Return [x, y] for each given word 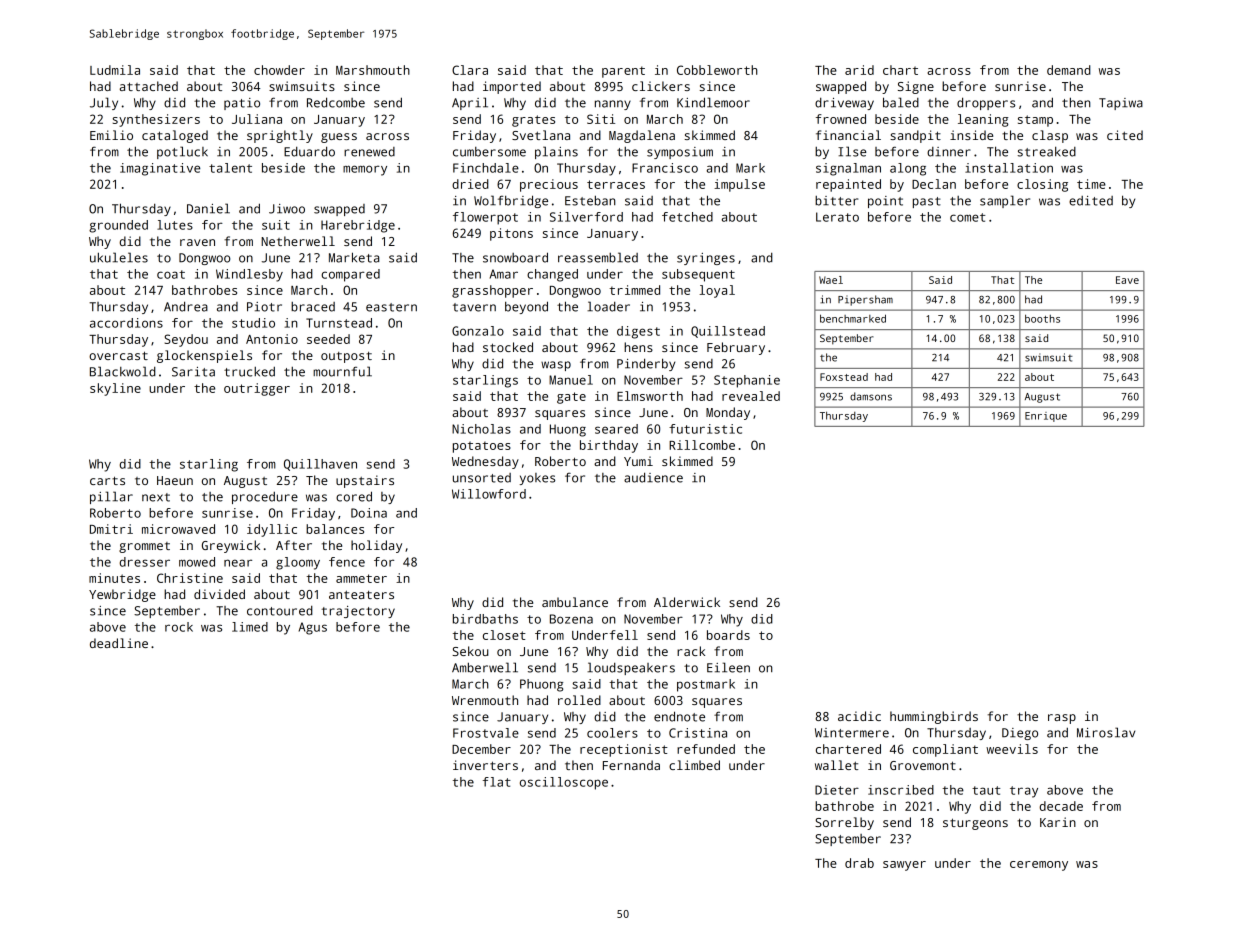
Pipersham [865, 300]
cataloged [175, 136]
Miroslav [1106, 732]
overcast [118, 355]
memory [365, 170]
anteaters [361, 594]
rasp [1062, 719]
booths [1042, 318]
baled [901, 102]
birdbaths [485, 619]
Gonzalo [478, 331]
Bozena [571, 619]
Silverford [586, 217]
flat [497, 782]
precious [549, 185]
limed [250, 627]
